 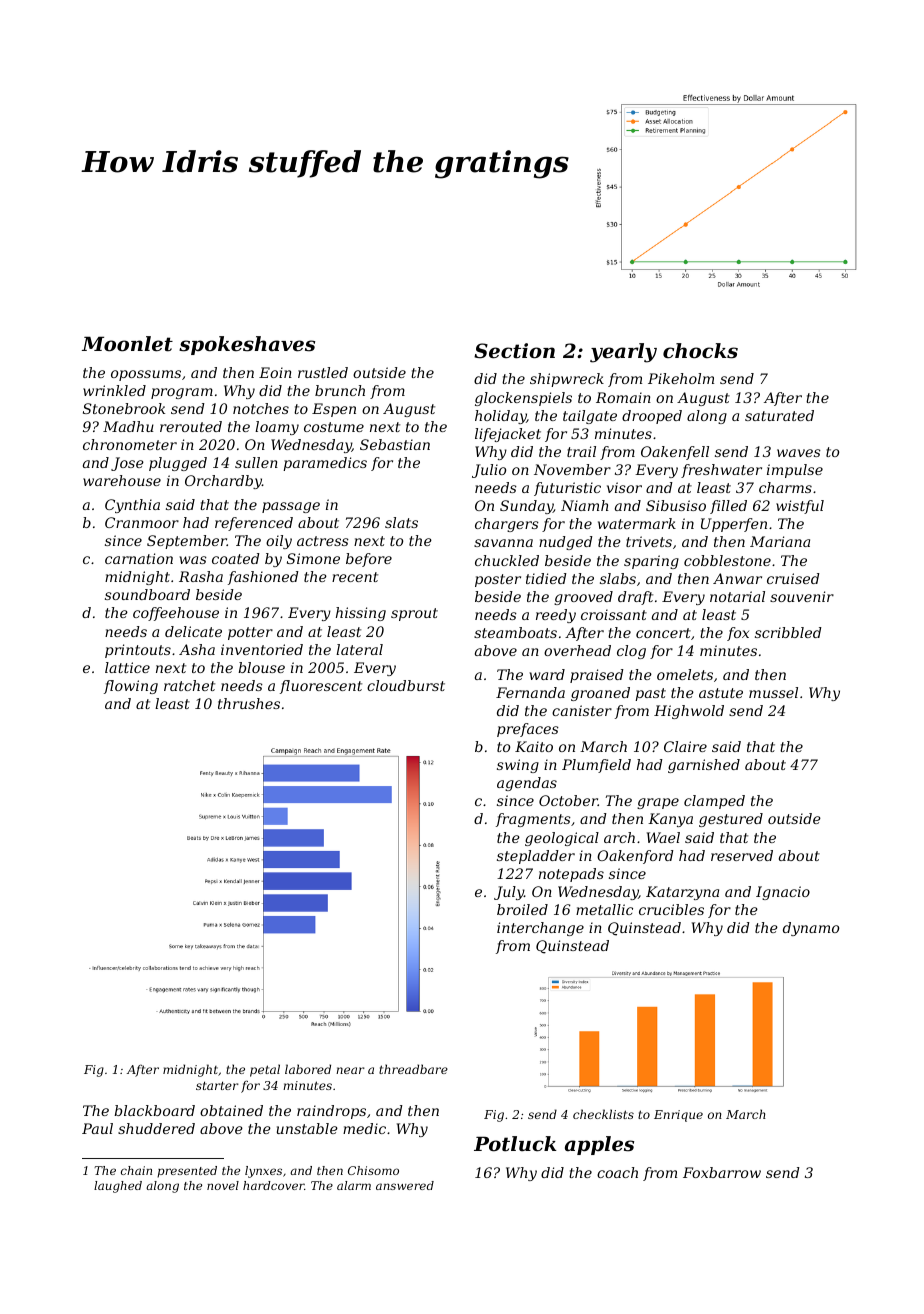 What do you see at coordinates (401, 522) in the screenshot?
I see `slats` at bounding box center [401, 522].
